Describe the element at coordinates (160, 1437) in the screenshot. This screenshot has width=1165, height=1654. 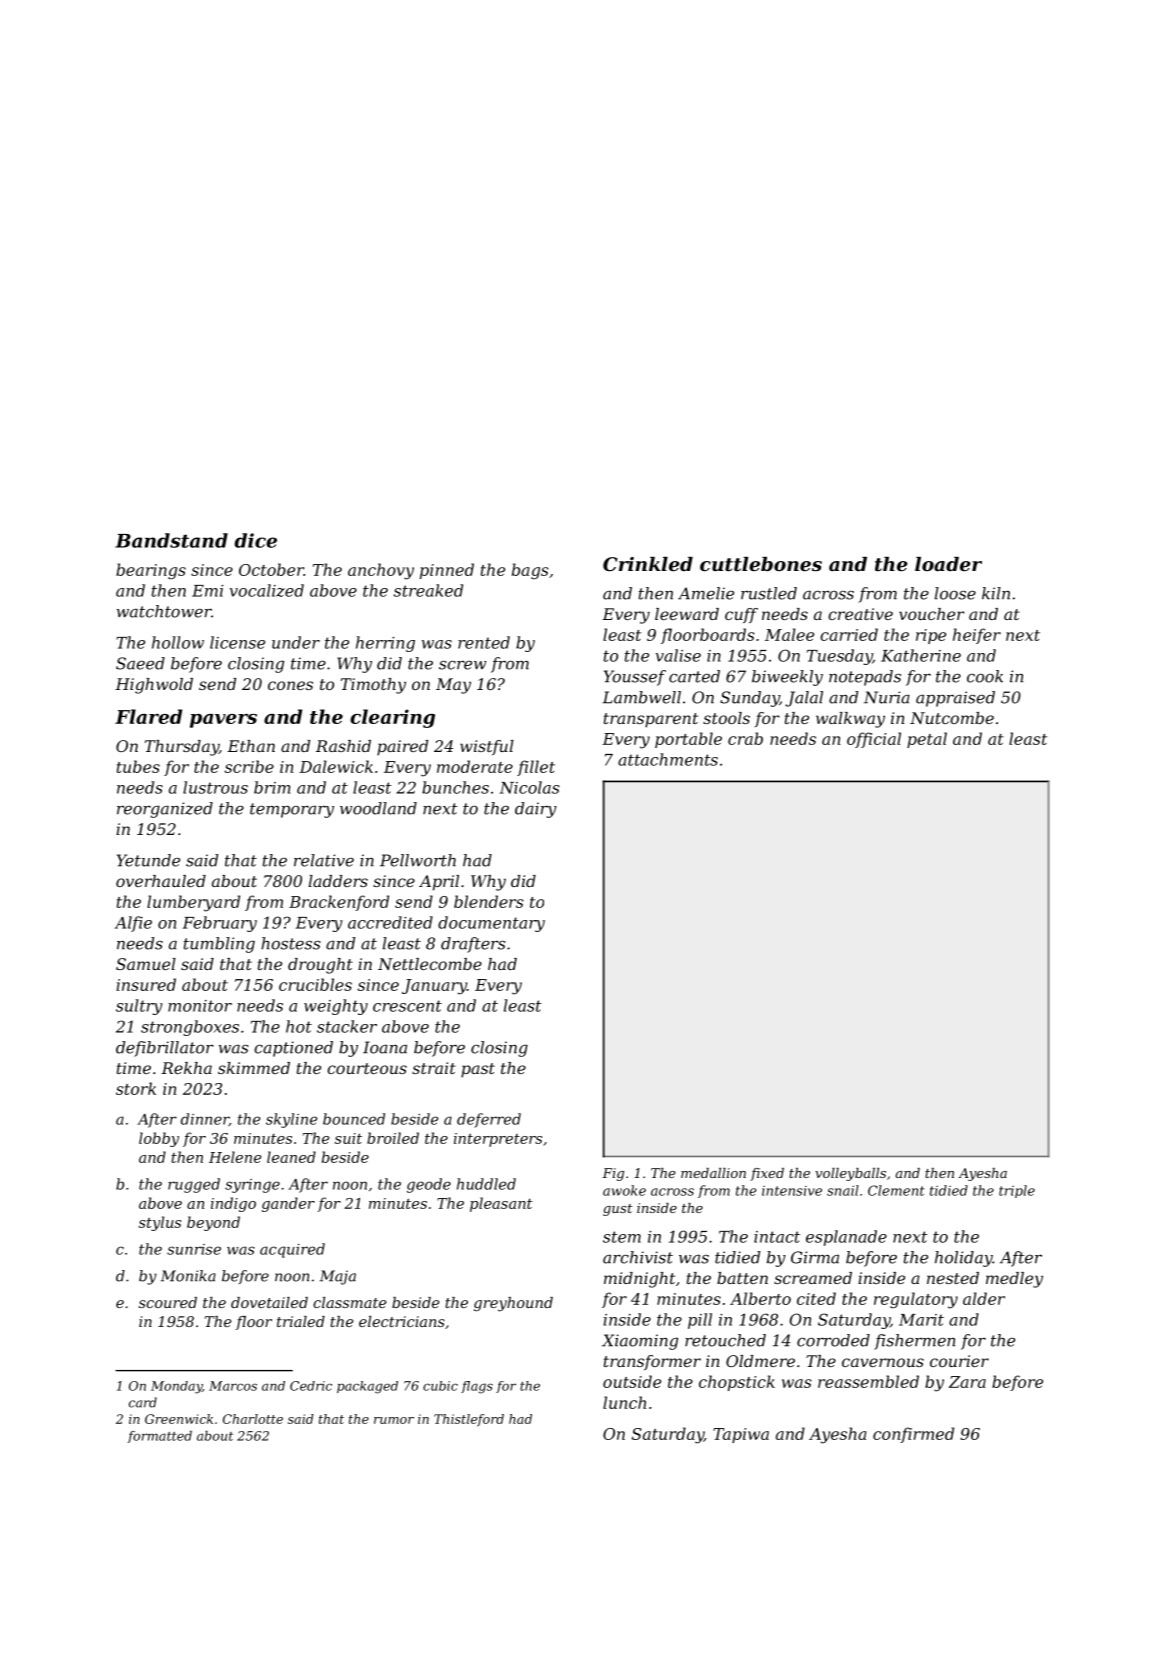
I see `formatted` at that location.
